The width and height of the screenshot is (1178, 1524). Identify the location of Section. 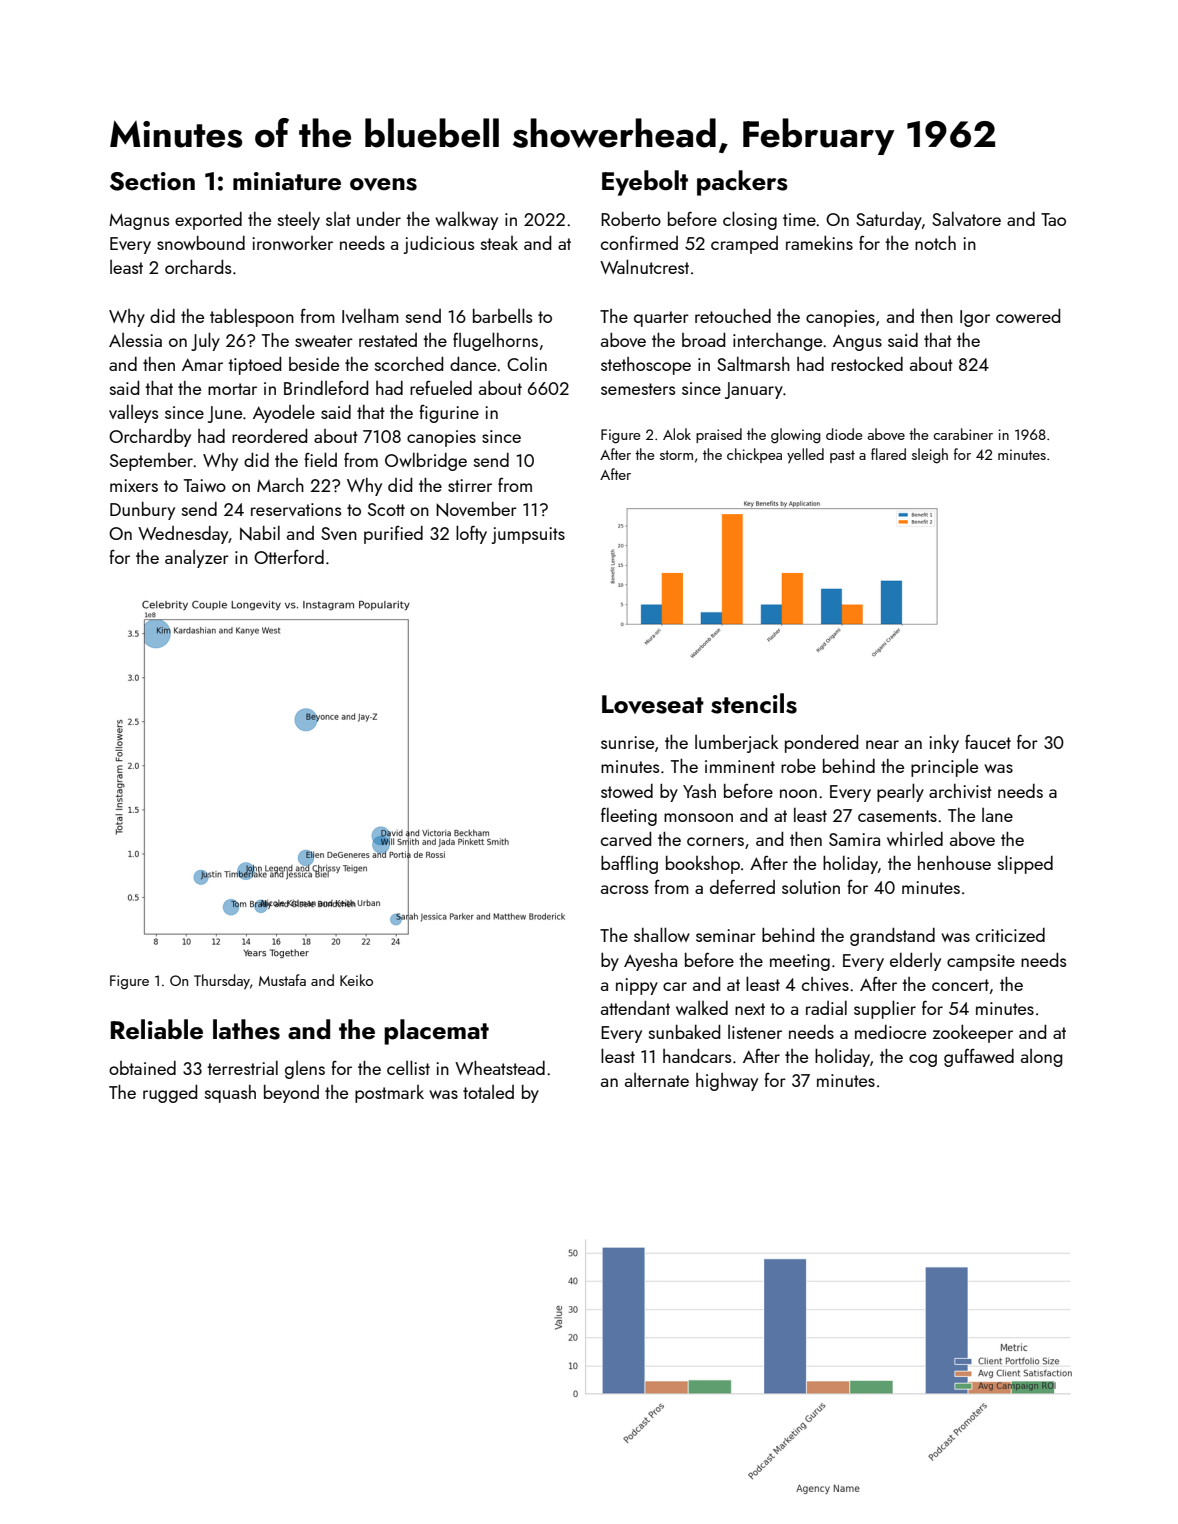
(152, 181).
